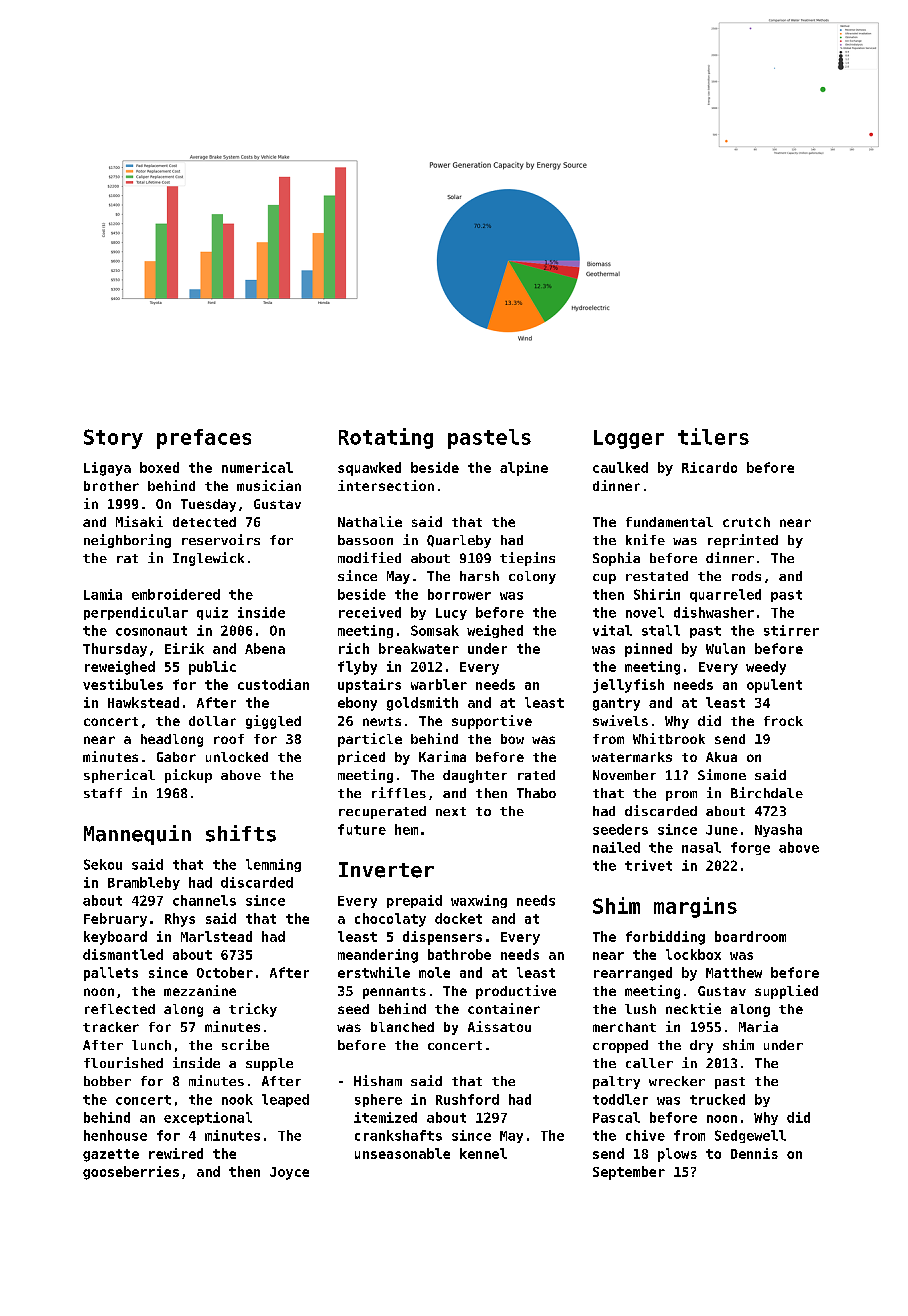  I want to click on shifts, so click(241, 833).
